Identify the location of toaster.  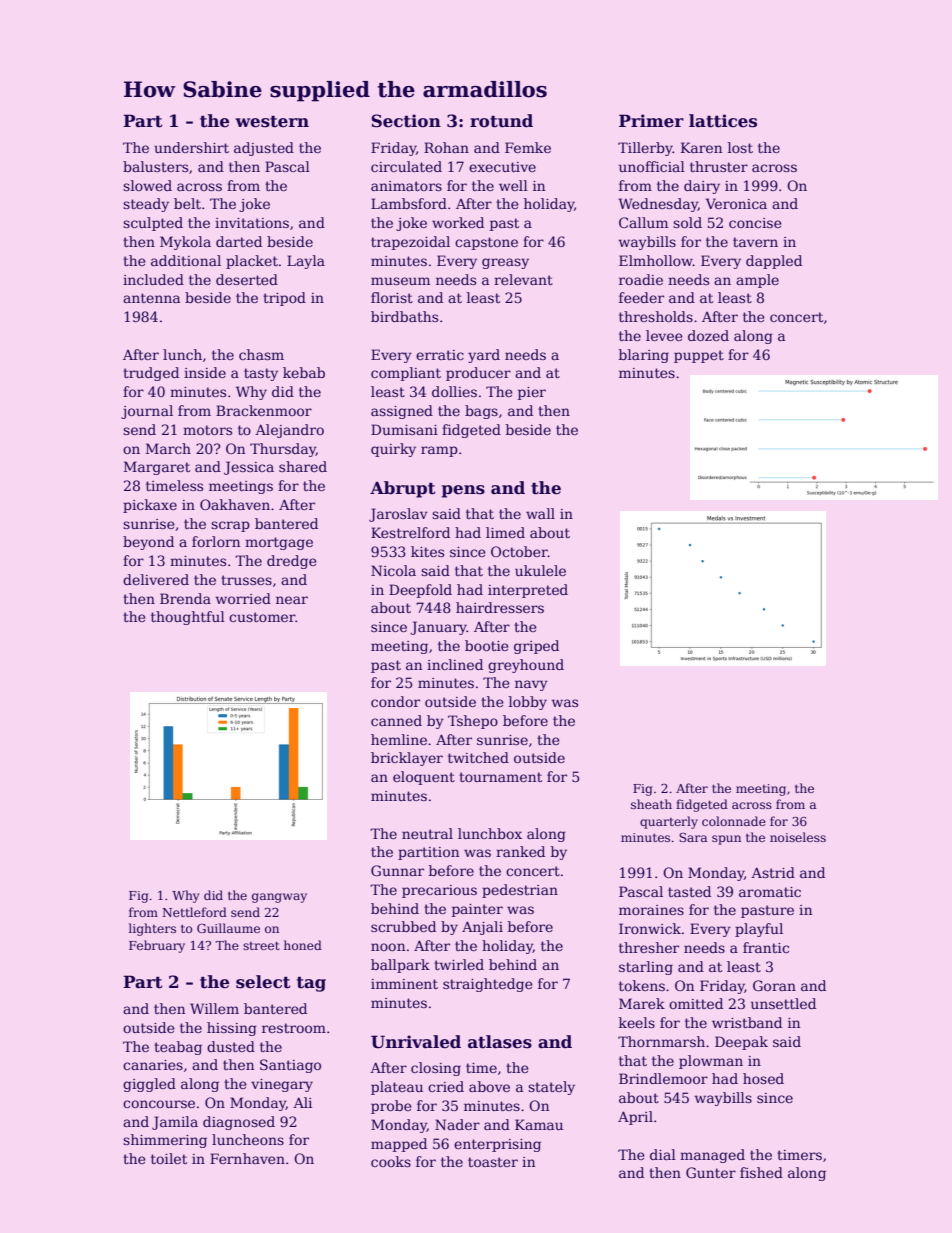
(493, 1162).
